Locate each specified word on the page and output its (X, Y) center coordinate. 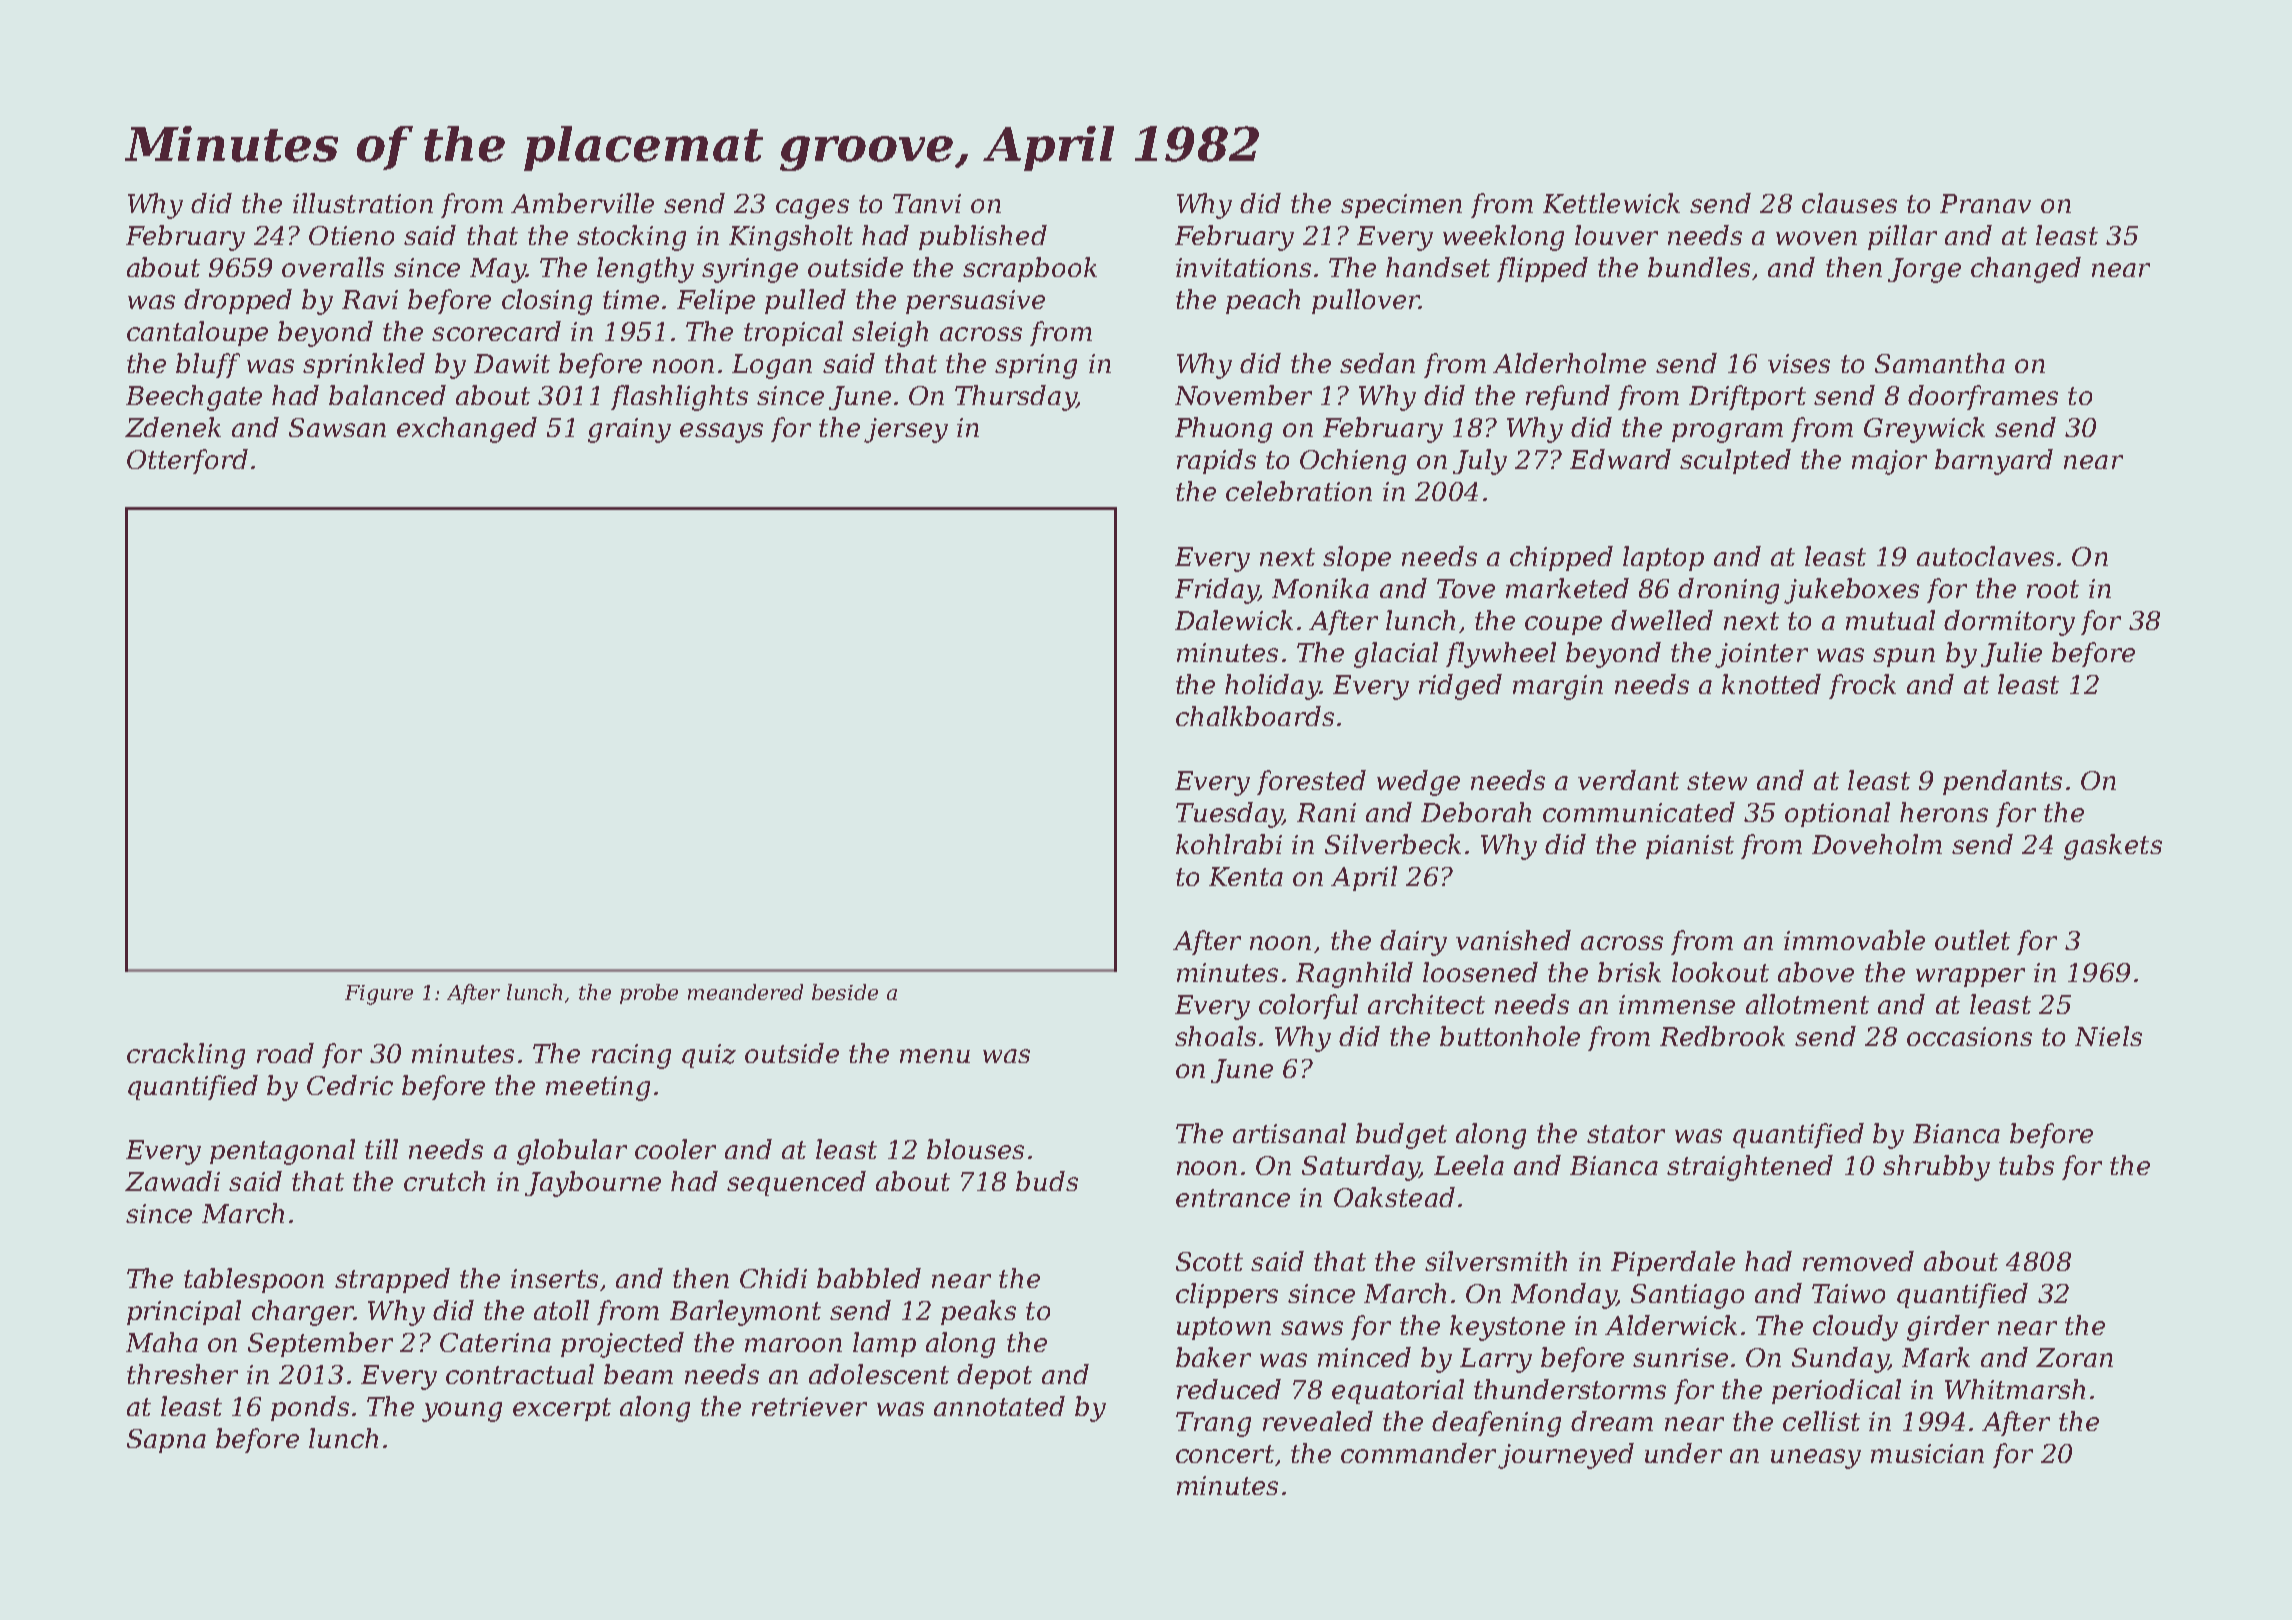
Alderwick (1671, 1325)
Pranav (1985, 203)
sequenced (796, 1183)
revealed (1318, 1421)
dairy (1413, 943)
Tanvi (927, 203)
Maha (162, 1342)
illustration (363, 203)
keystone (1507, 1328)
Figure (379, 995)
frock (1862, 686)
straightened (1750, 1168)
